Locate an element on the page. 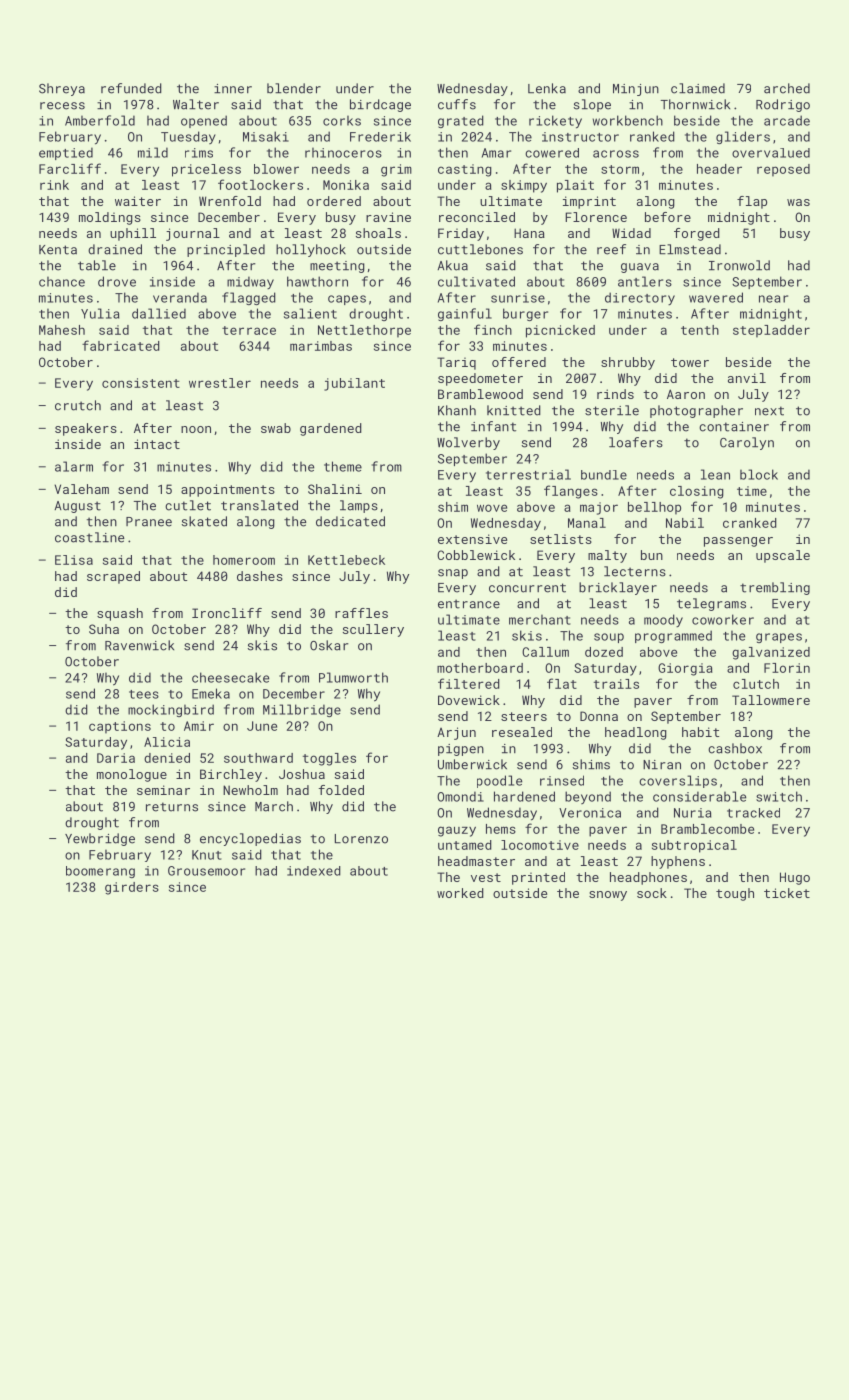 The height and width of the image is (1400, 849). Mahesh is located at coordinates (62, 330).
